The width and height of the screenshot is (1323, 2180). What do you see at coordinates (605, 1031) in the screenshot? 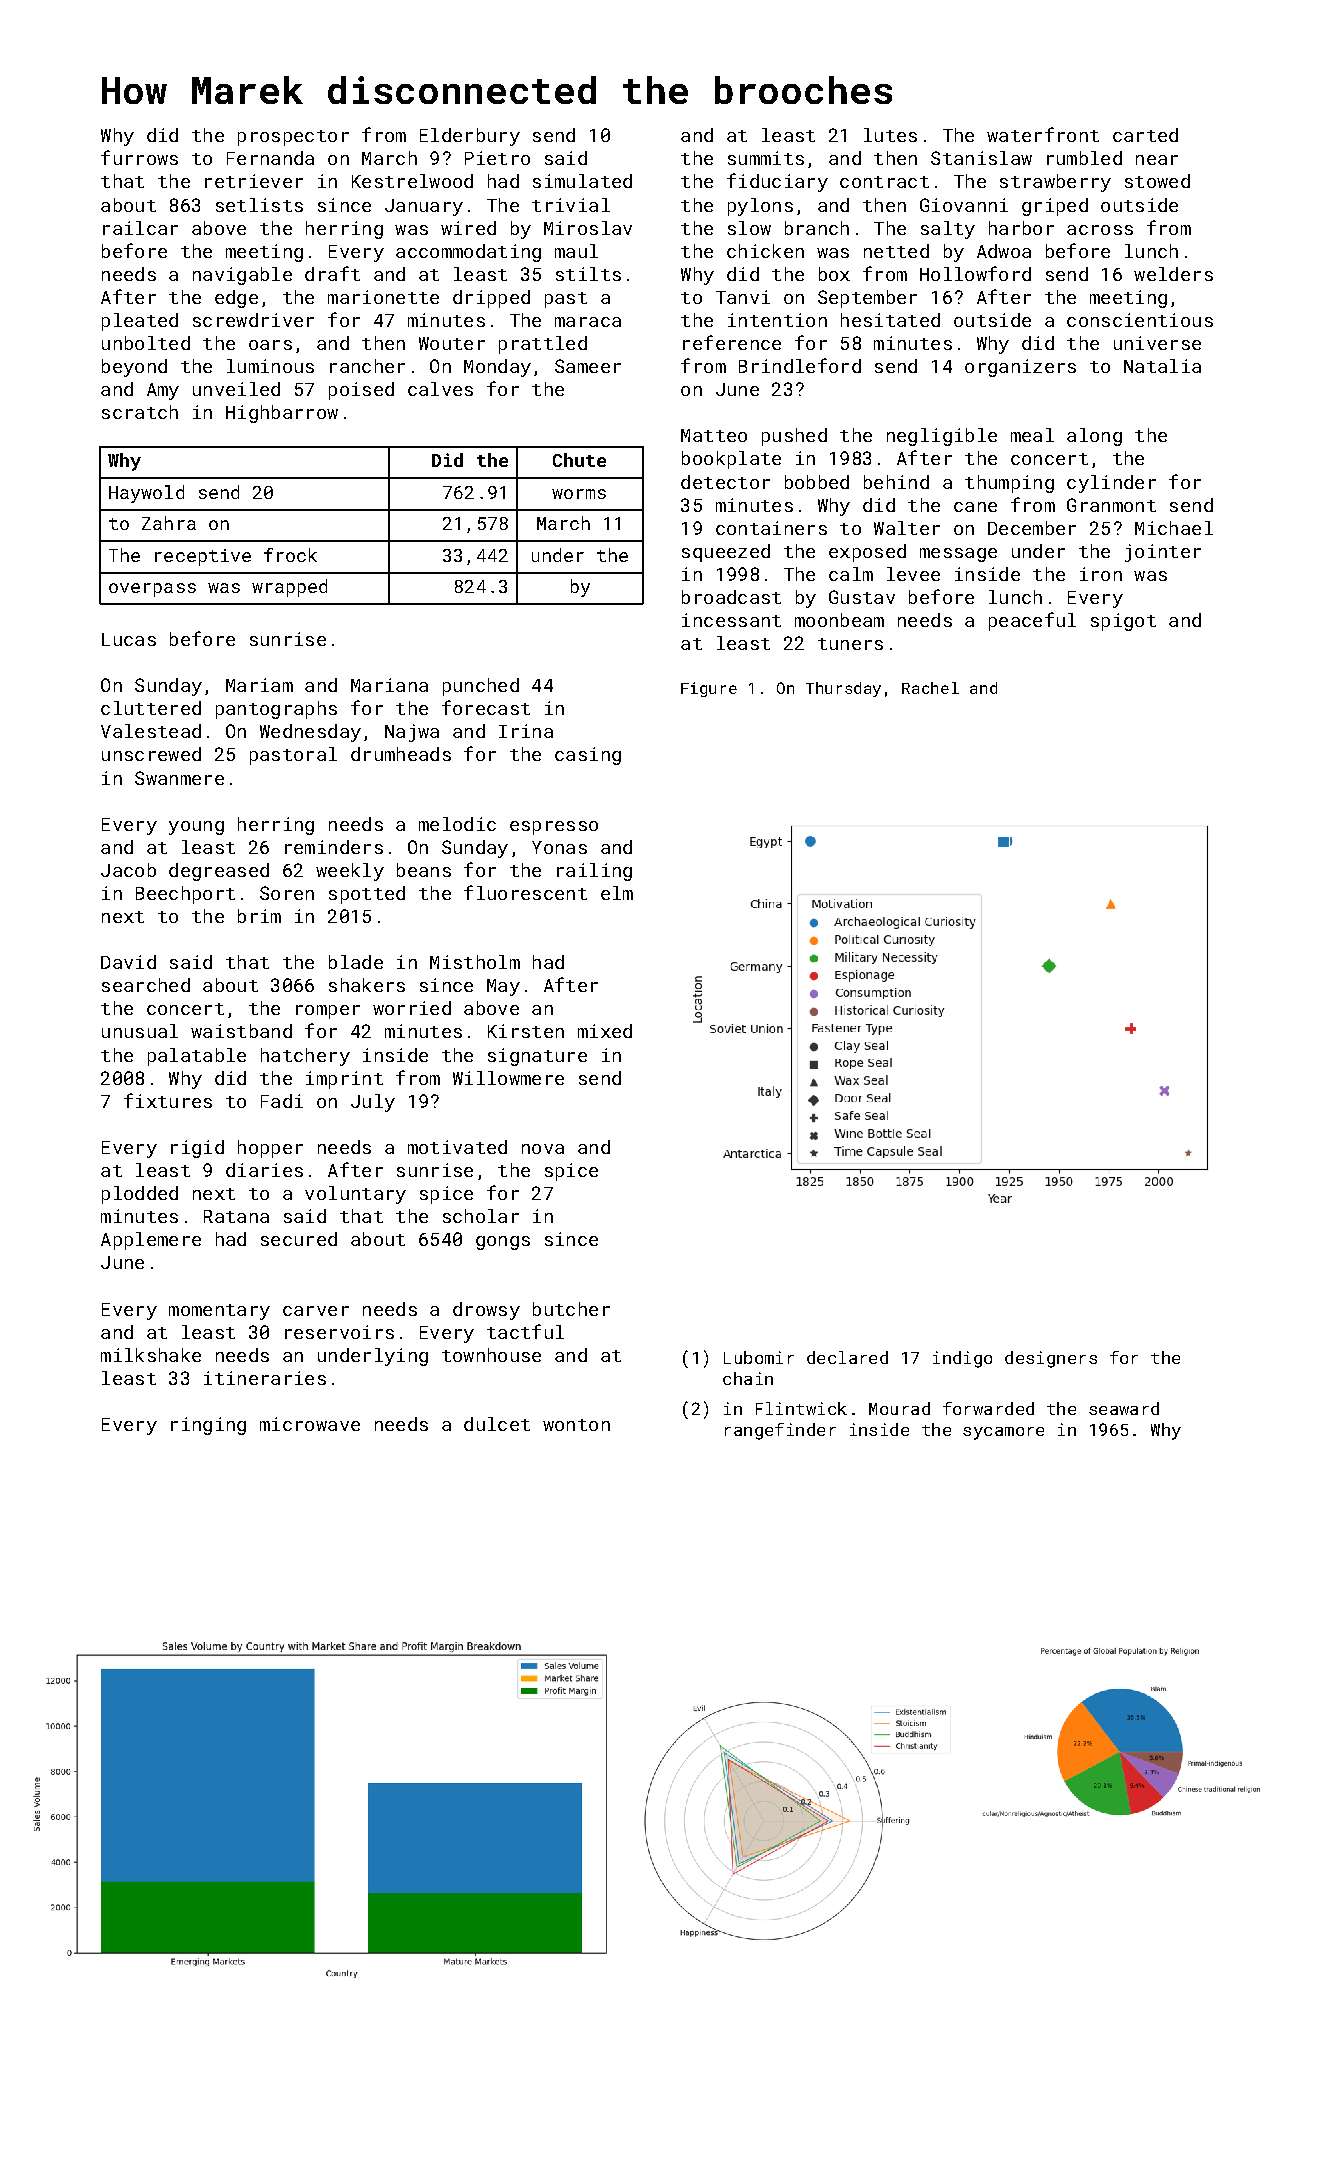
I see `mixed` at bounding box center [605, 1031].
